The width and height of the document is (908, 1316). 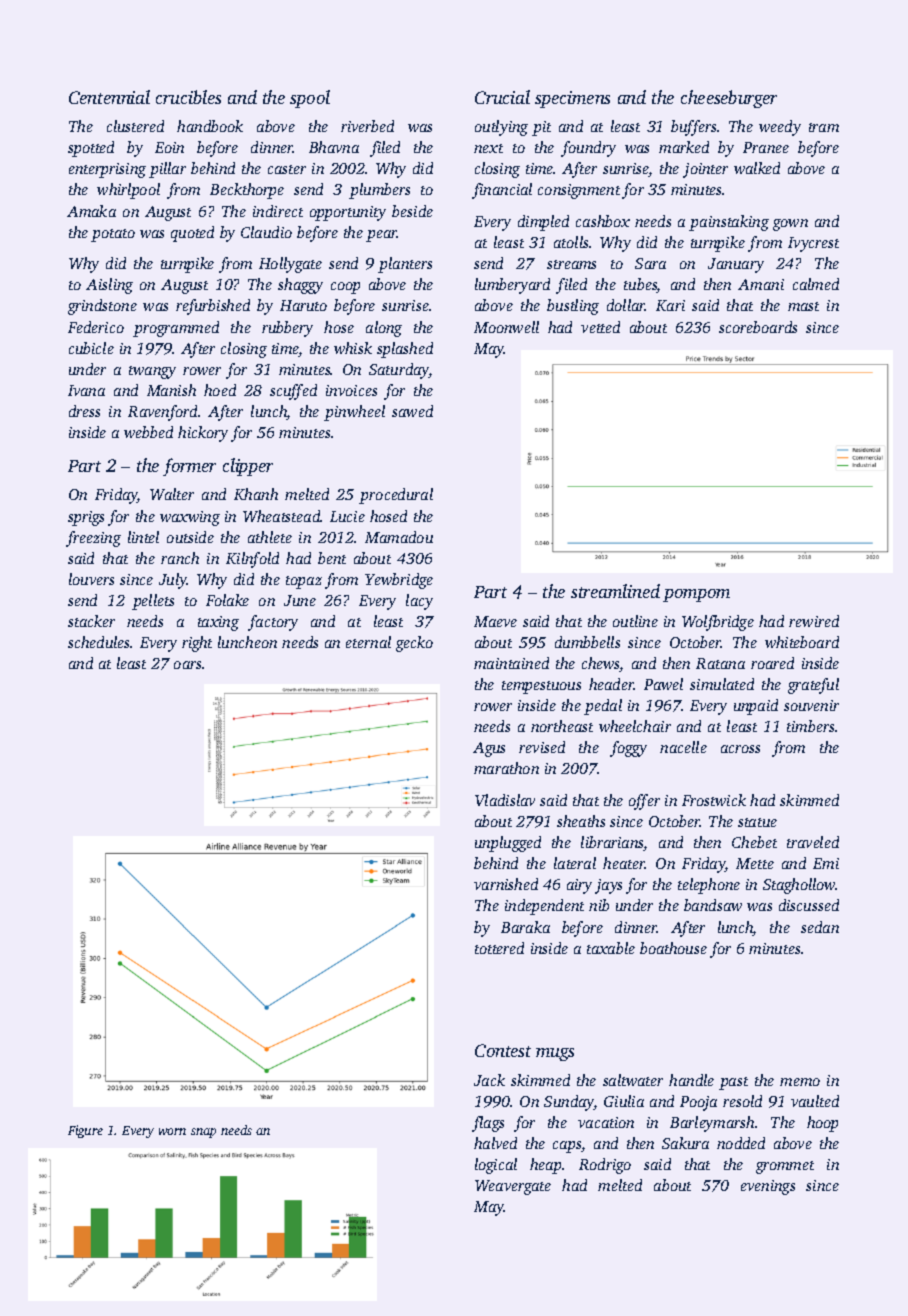 I want to click on Amani, so click(x=761, y=284).
